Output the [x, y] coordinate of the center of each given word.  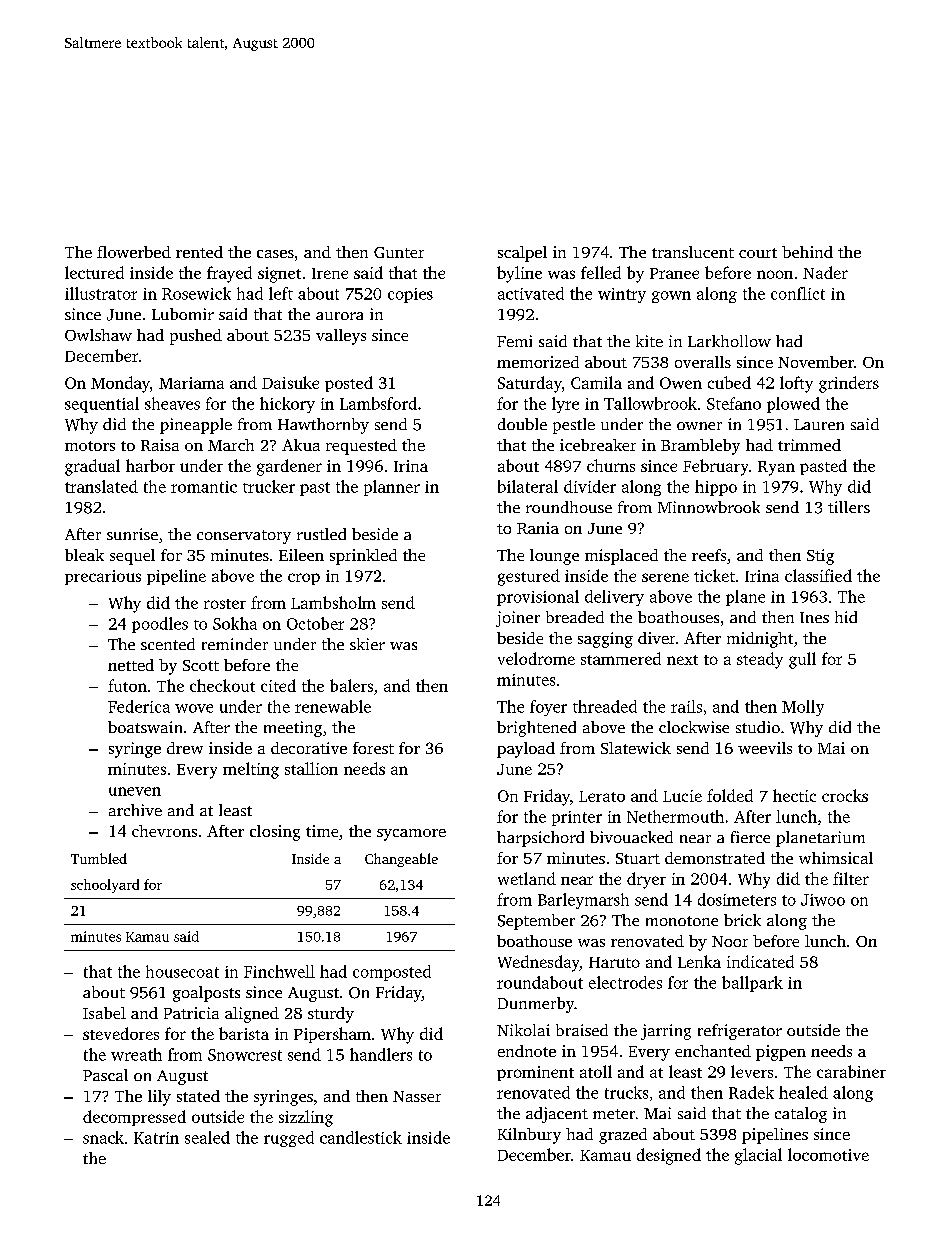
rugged [289, 1139]
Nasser [417, 1096]
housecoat [182, 971]
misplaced [621, 557]
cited [278, 685]
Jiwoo [823, 900]
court [758, 253]
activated [531, 293]
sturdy [331, 1015]
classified [818, 575]
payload [526, 750]
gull [802, 660]
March [231, 445]
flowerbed [134, 252]
